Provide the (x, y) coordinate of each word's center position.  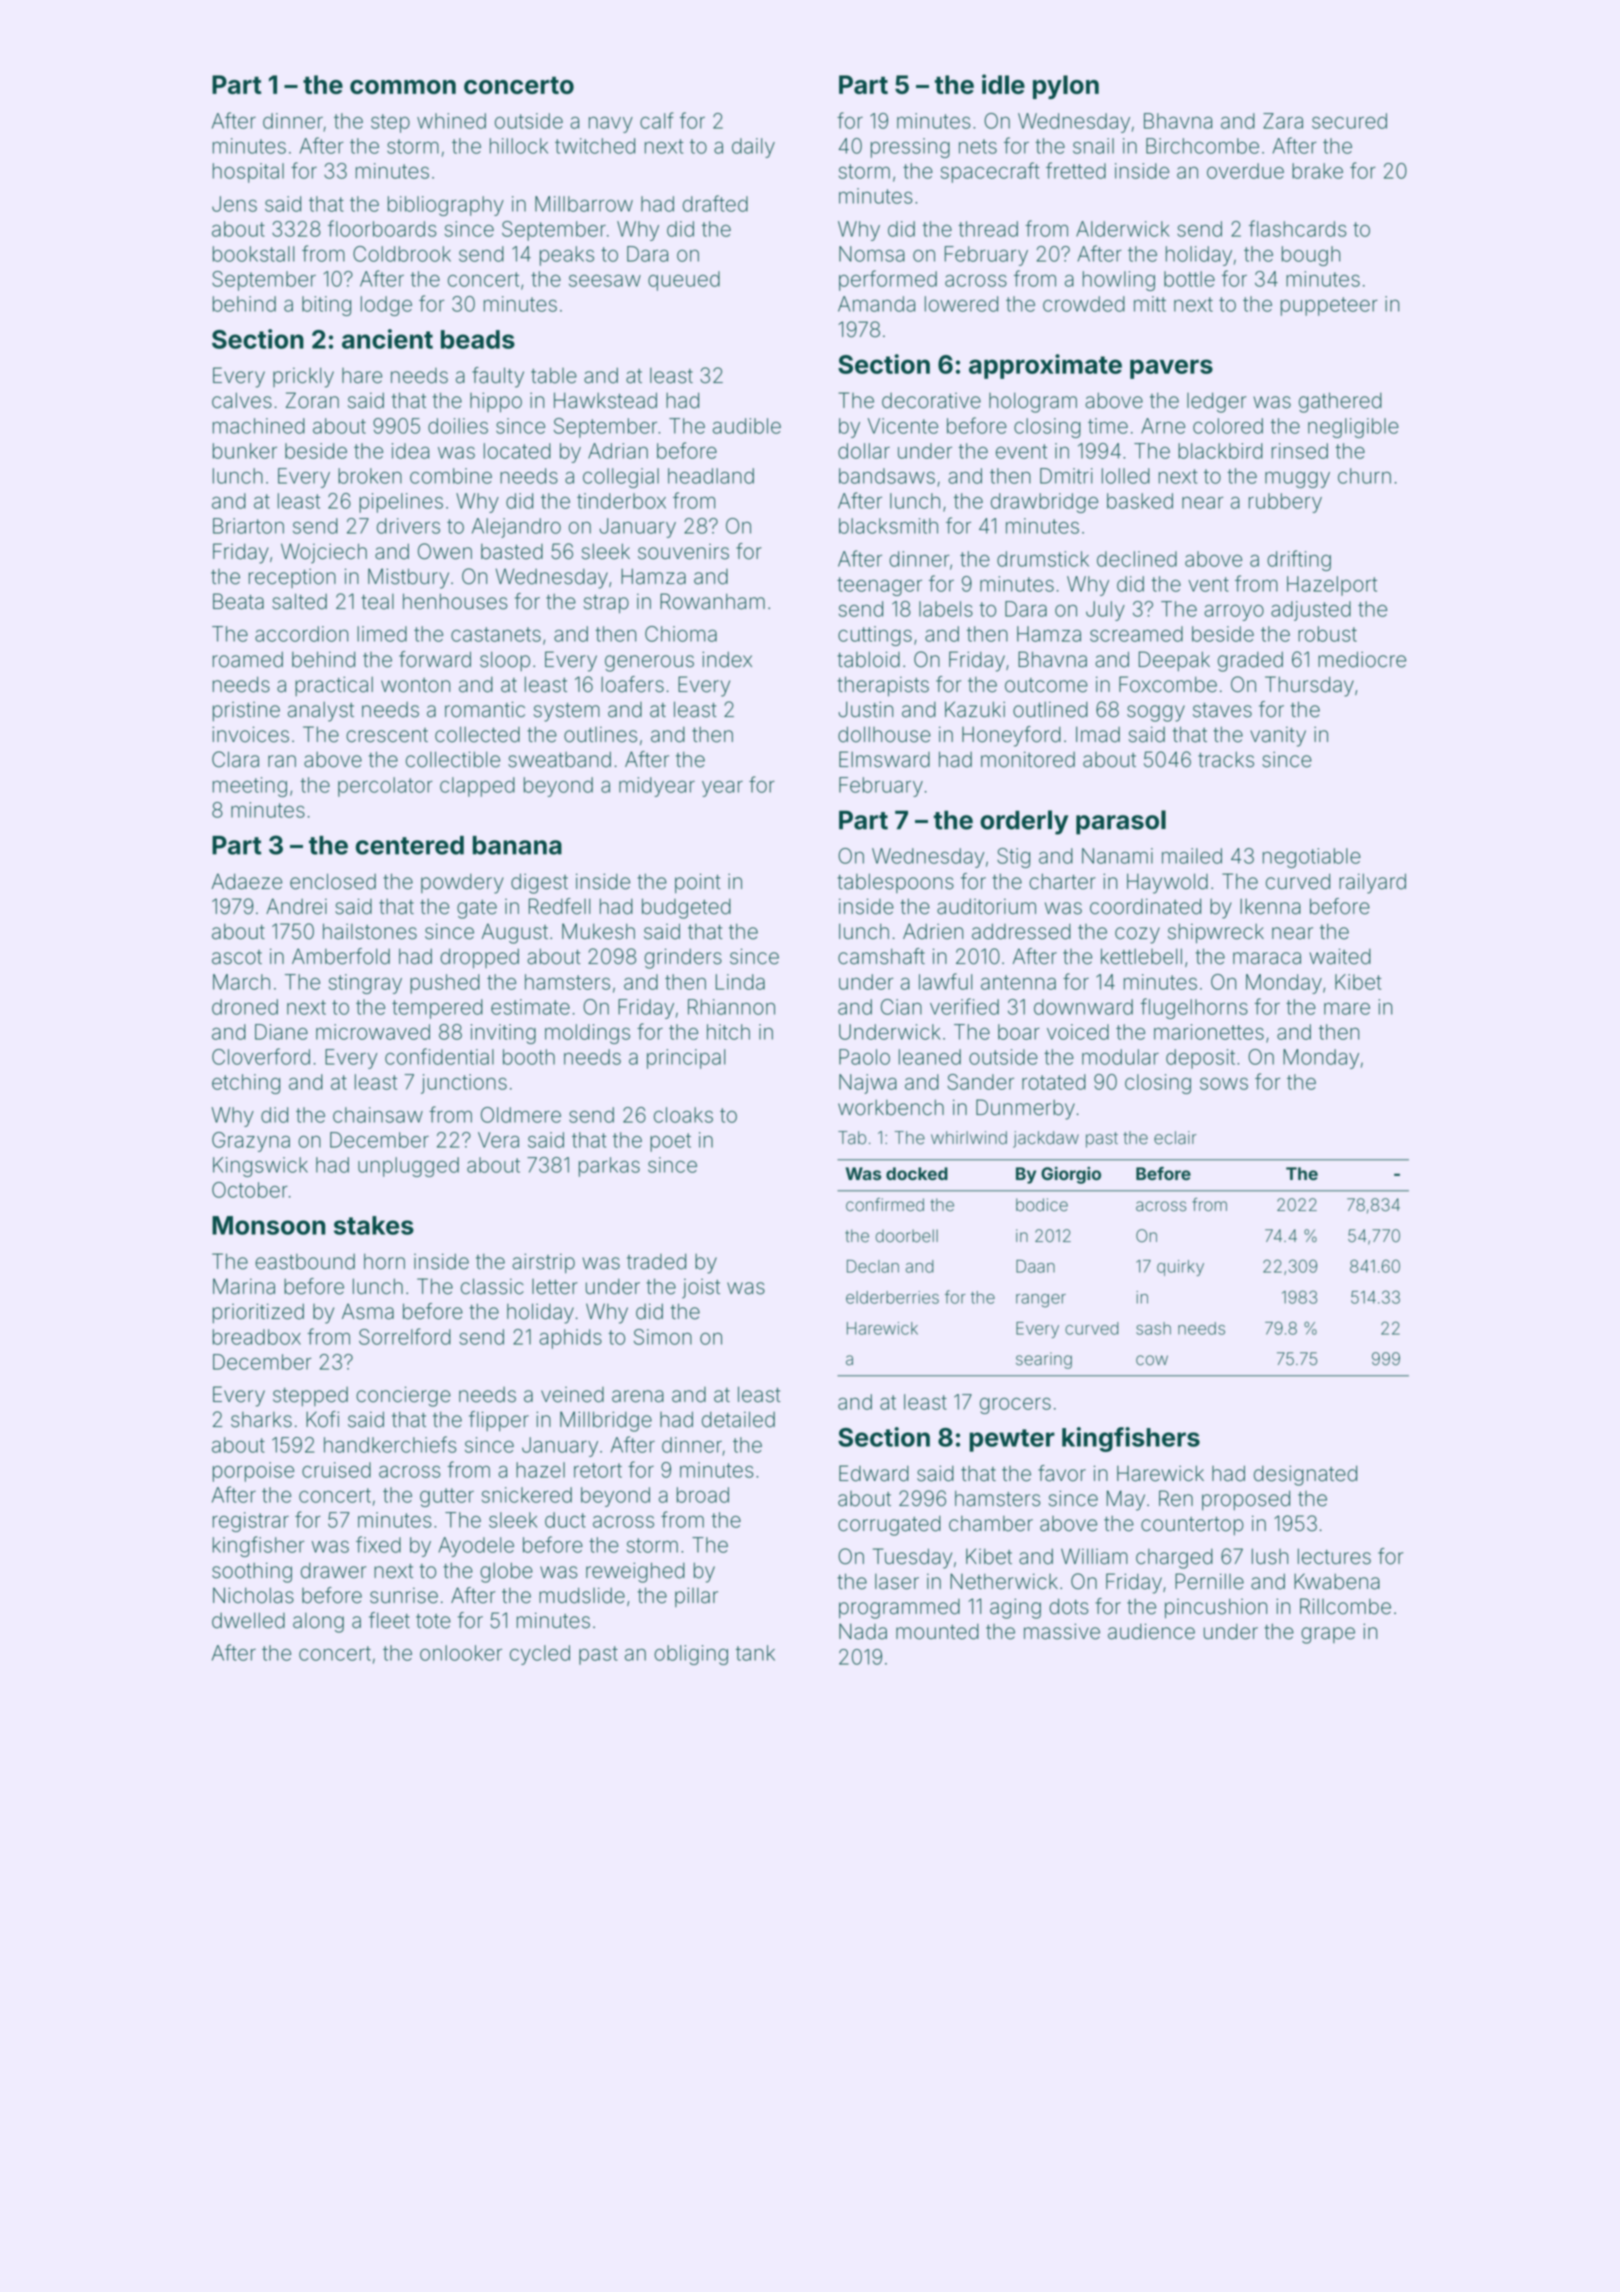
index (727, 659)
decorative (931, 401)
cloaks (683, 1115)
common (403, 87)
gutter (447, 1497)
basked (1140, 501)
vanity (1278, 736)
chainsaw (378, 1115)
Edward (874, 1473)
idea (410, 451)
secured (1349, 121)
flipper (499, 1421)
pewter (1012, 1440)
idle (1003, 84)
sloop (505, 661)
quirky (1180, 1268)
